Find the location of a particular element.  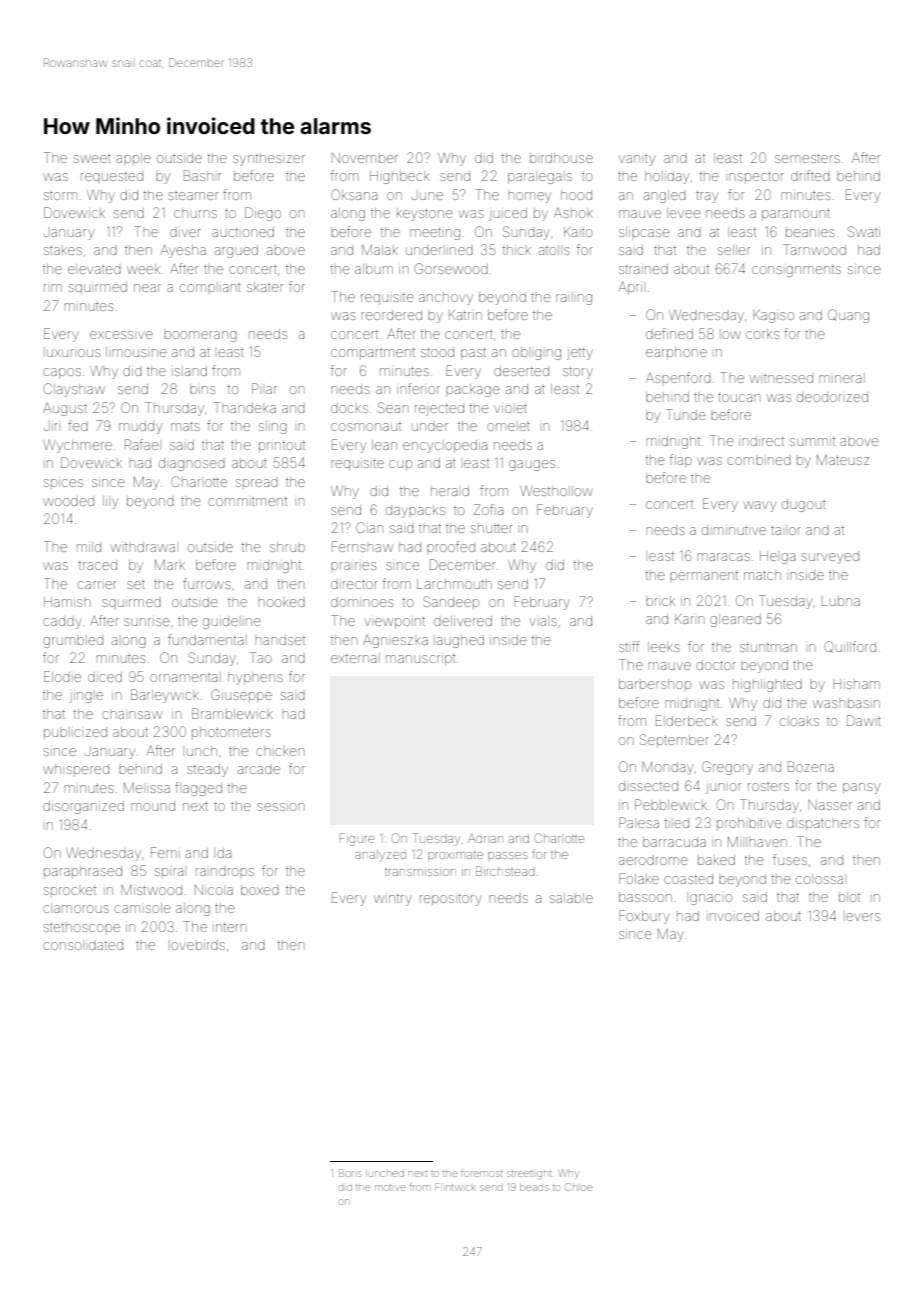

Femi is located at coordinates (164, 852).
